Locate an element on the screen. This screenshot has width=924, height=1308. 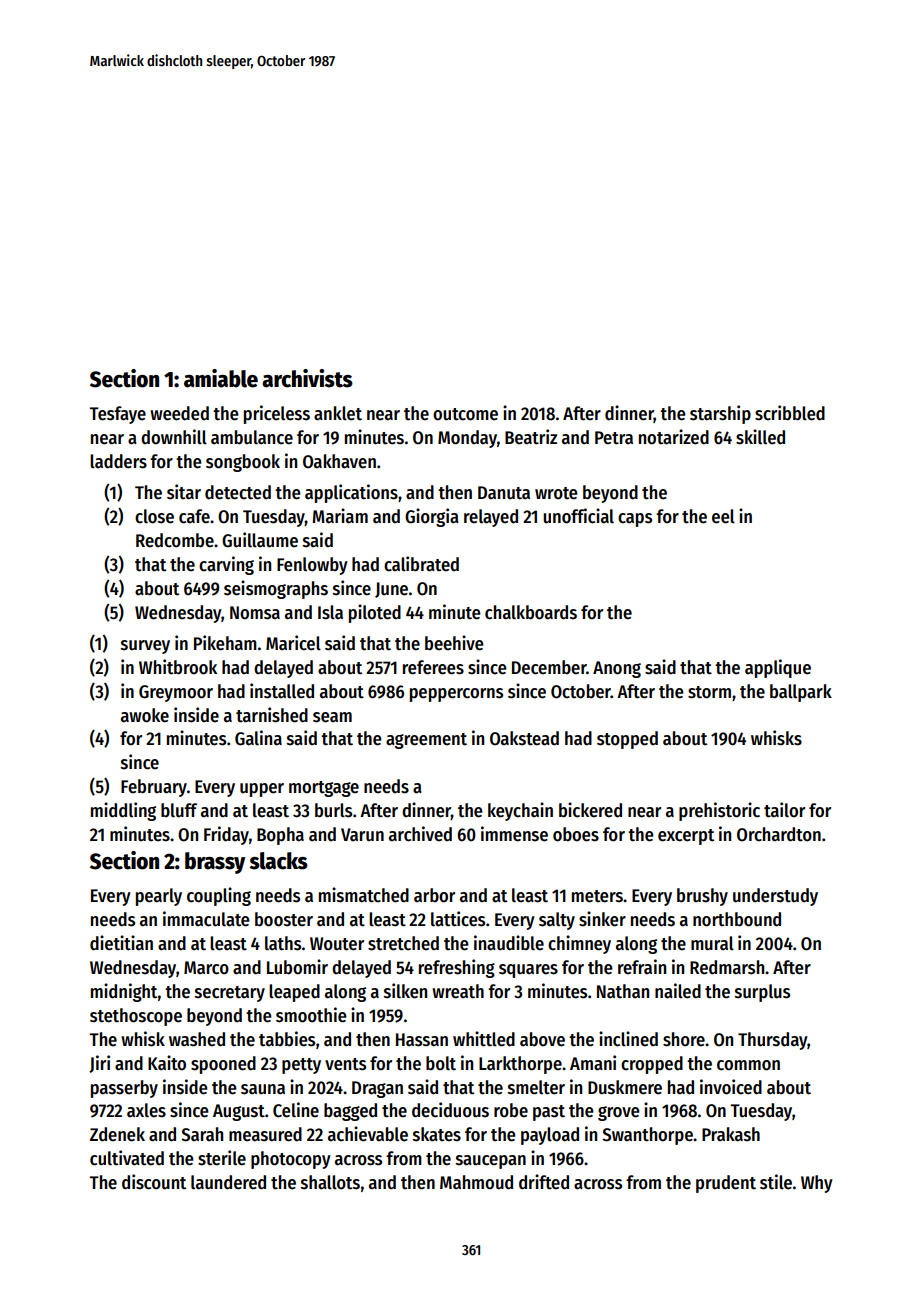
squares is located at coordinates (528, 971).
